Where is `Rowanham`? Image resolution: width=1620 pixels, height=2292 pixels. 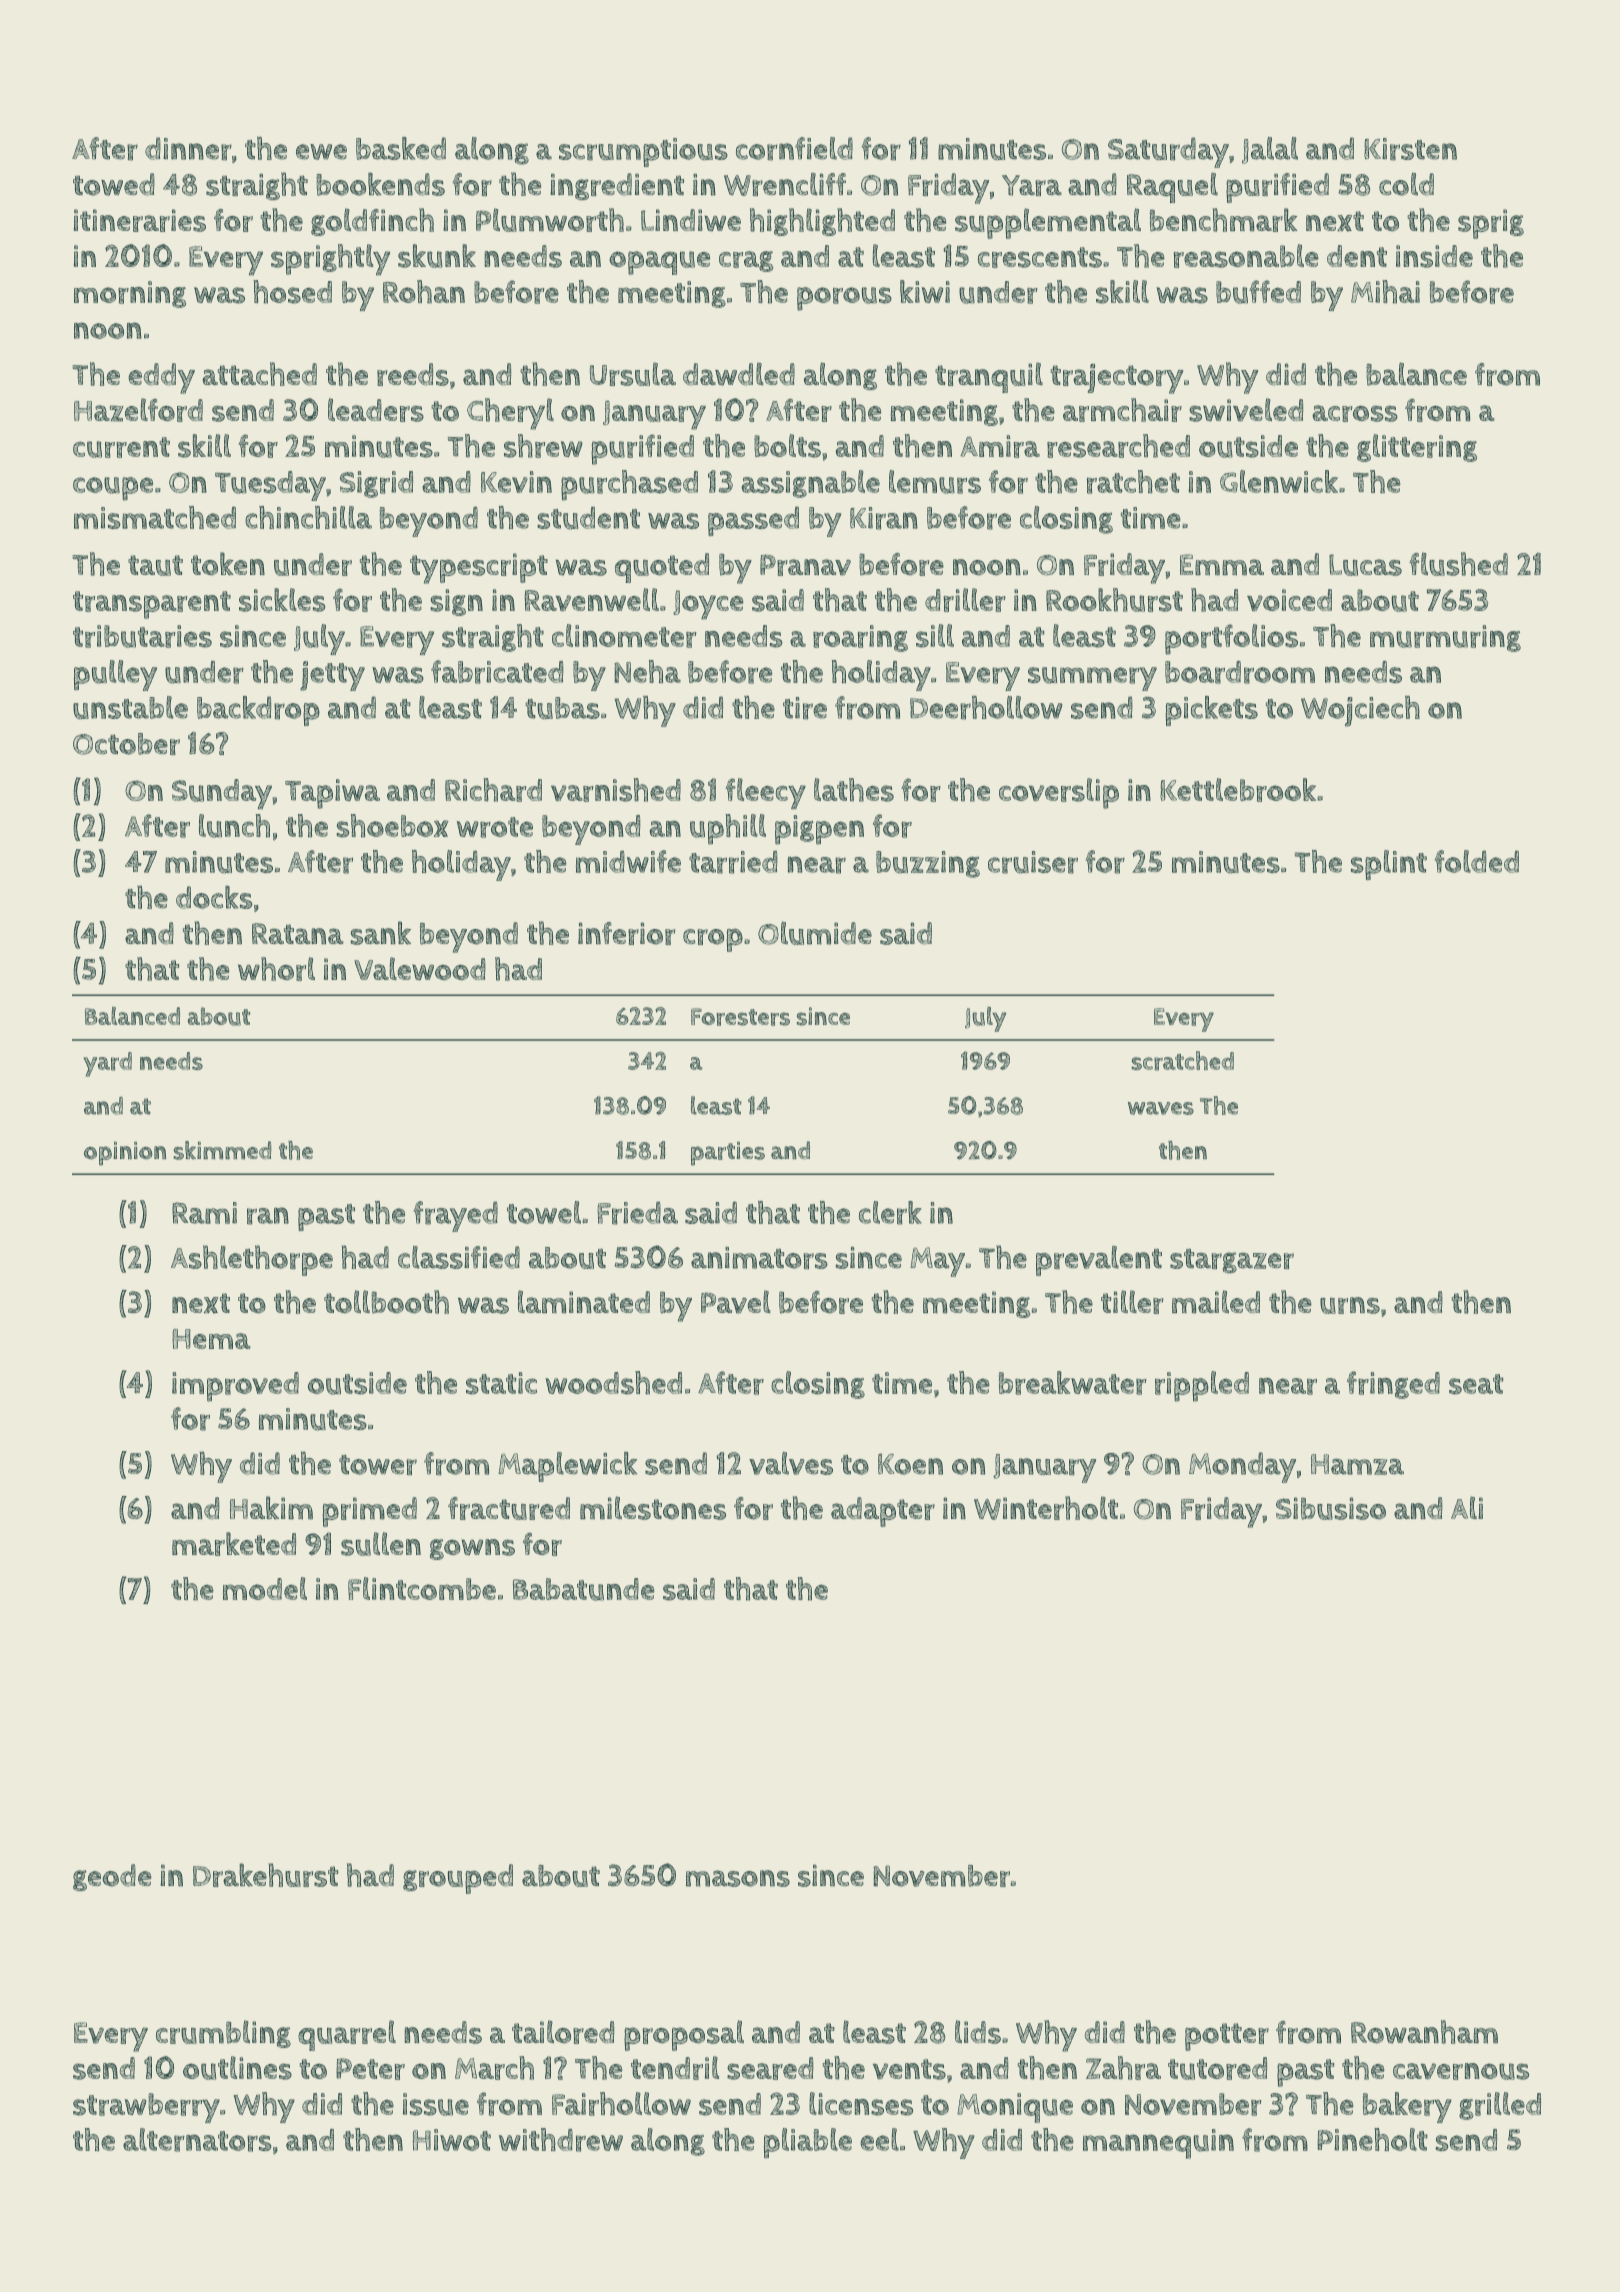
Rowanham is located at coordinates (1424, 2032).
